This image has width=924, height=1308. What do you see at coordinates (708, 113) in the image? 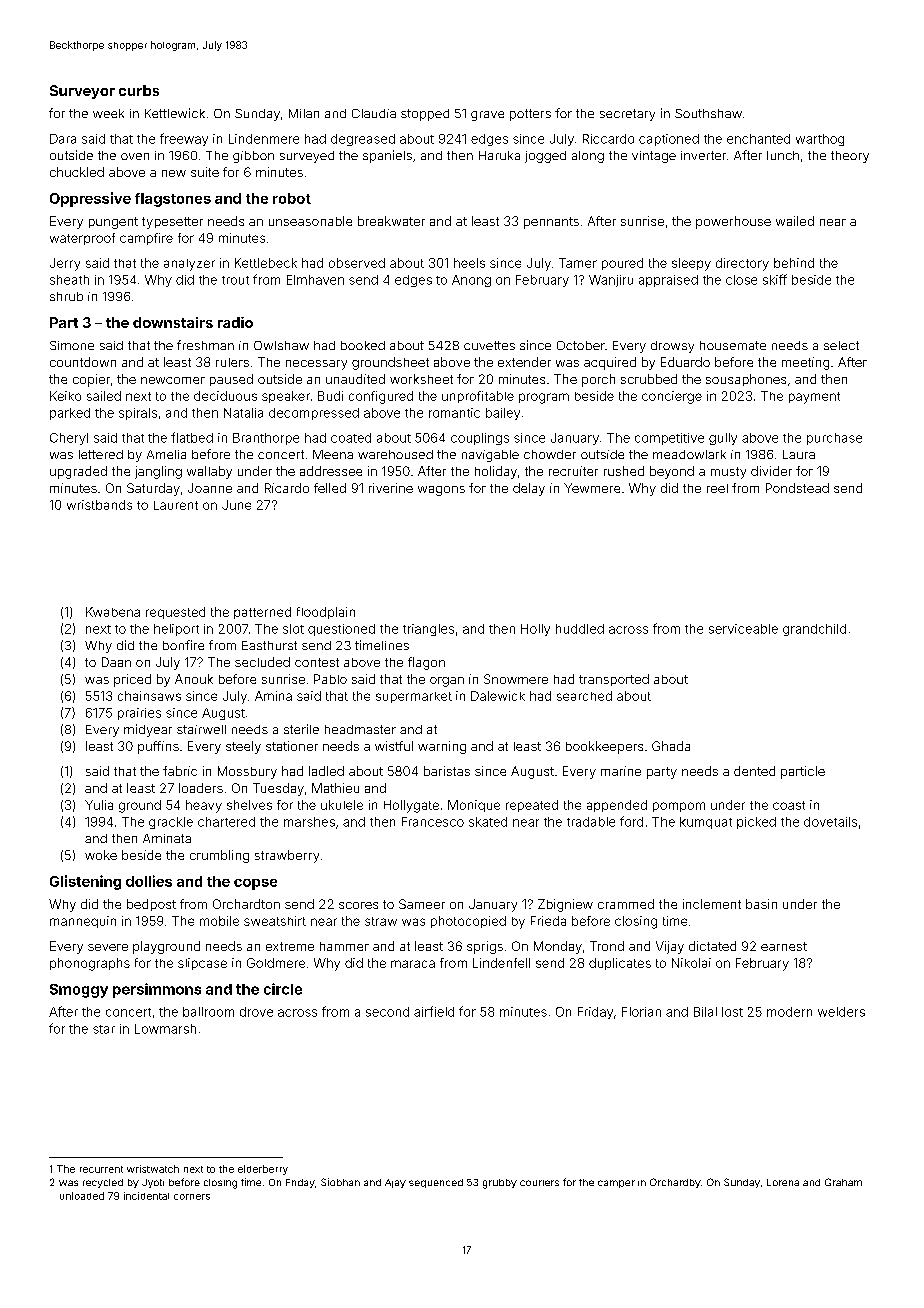
I see `Southshaw` at bounding box center [708, 113].
